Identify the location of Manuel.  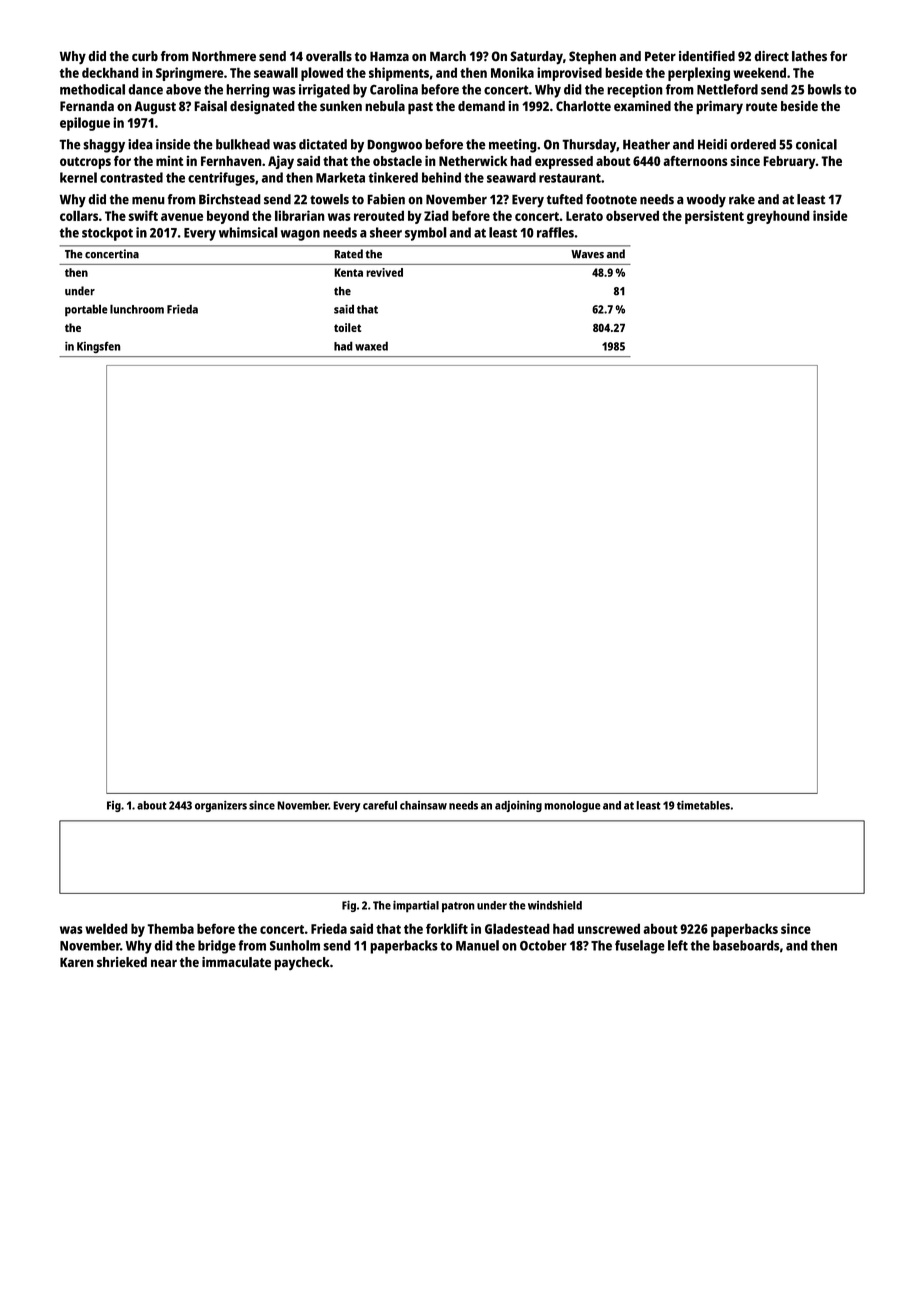
(477, 945).
